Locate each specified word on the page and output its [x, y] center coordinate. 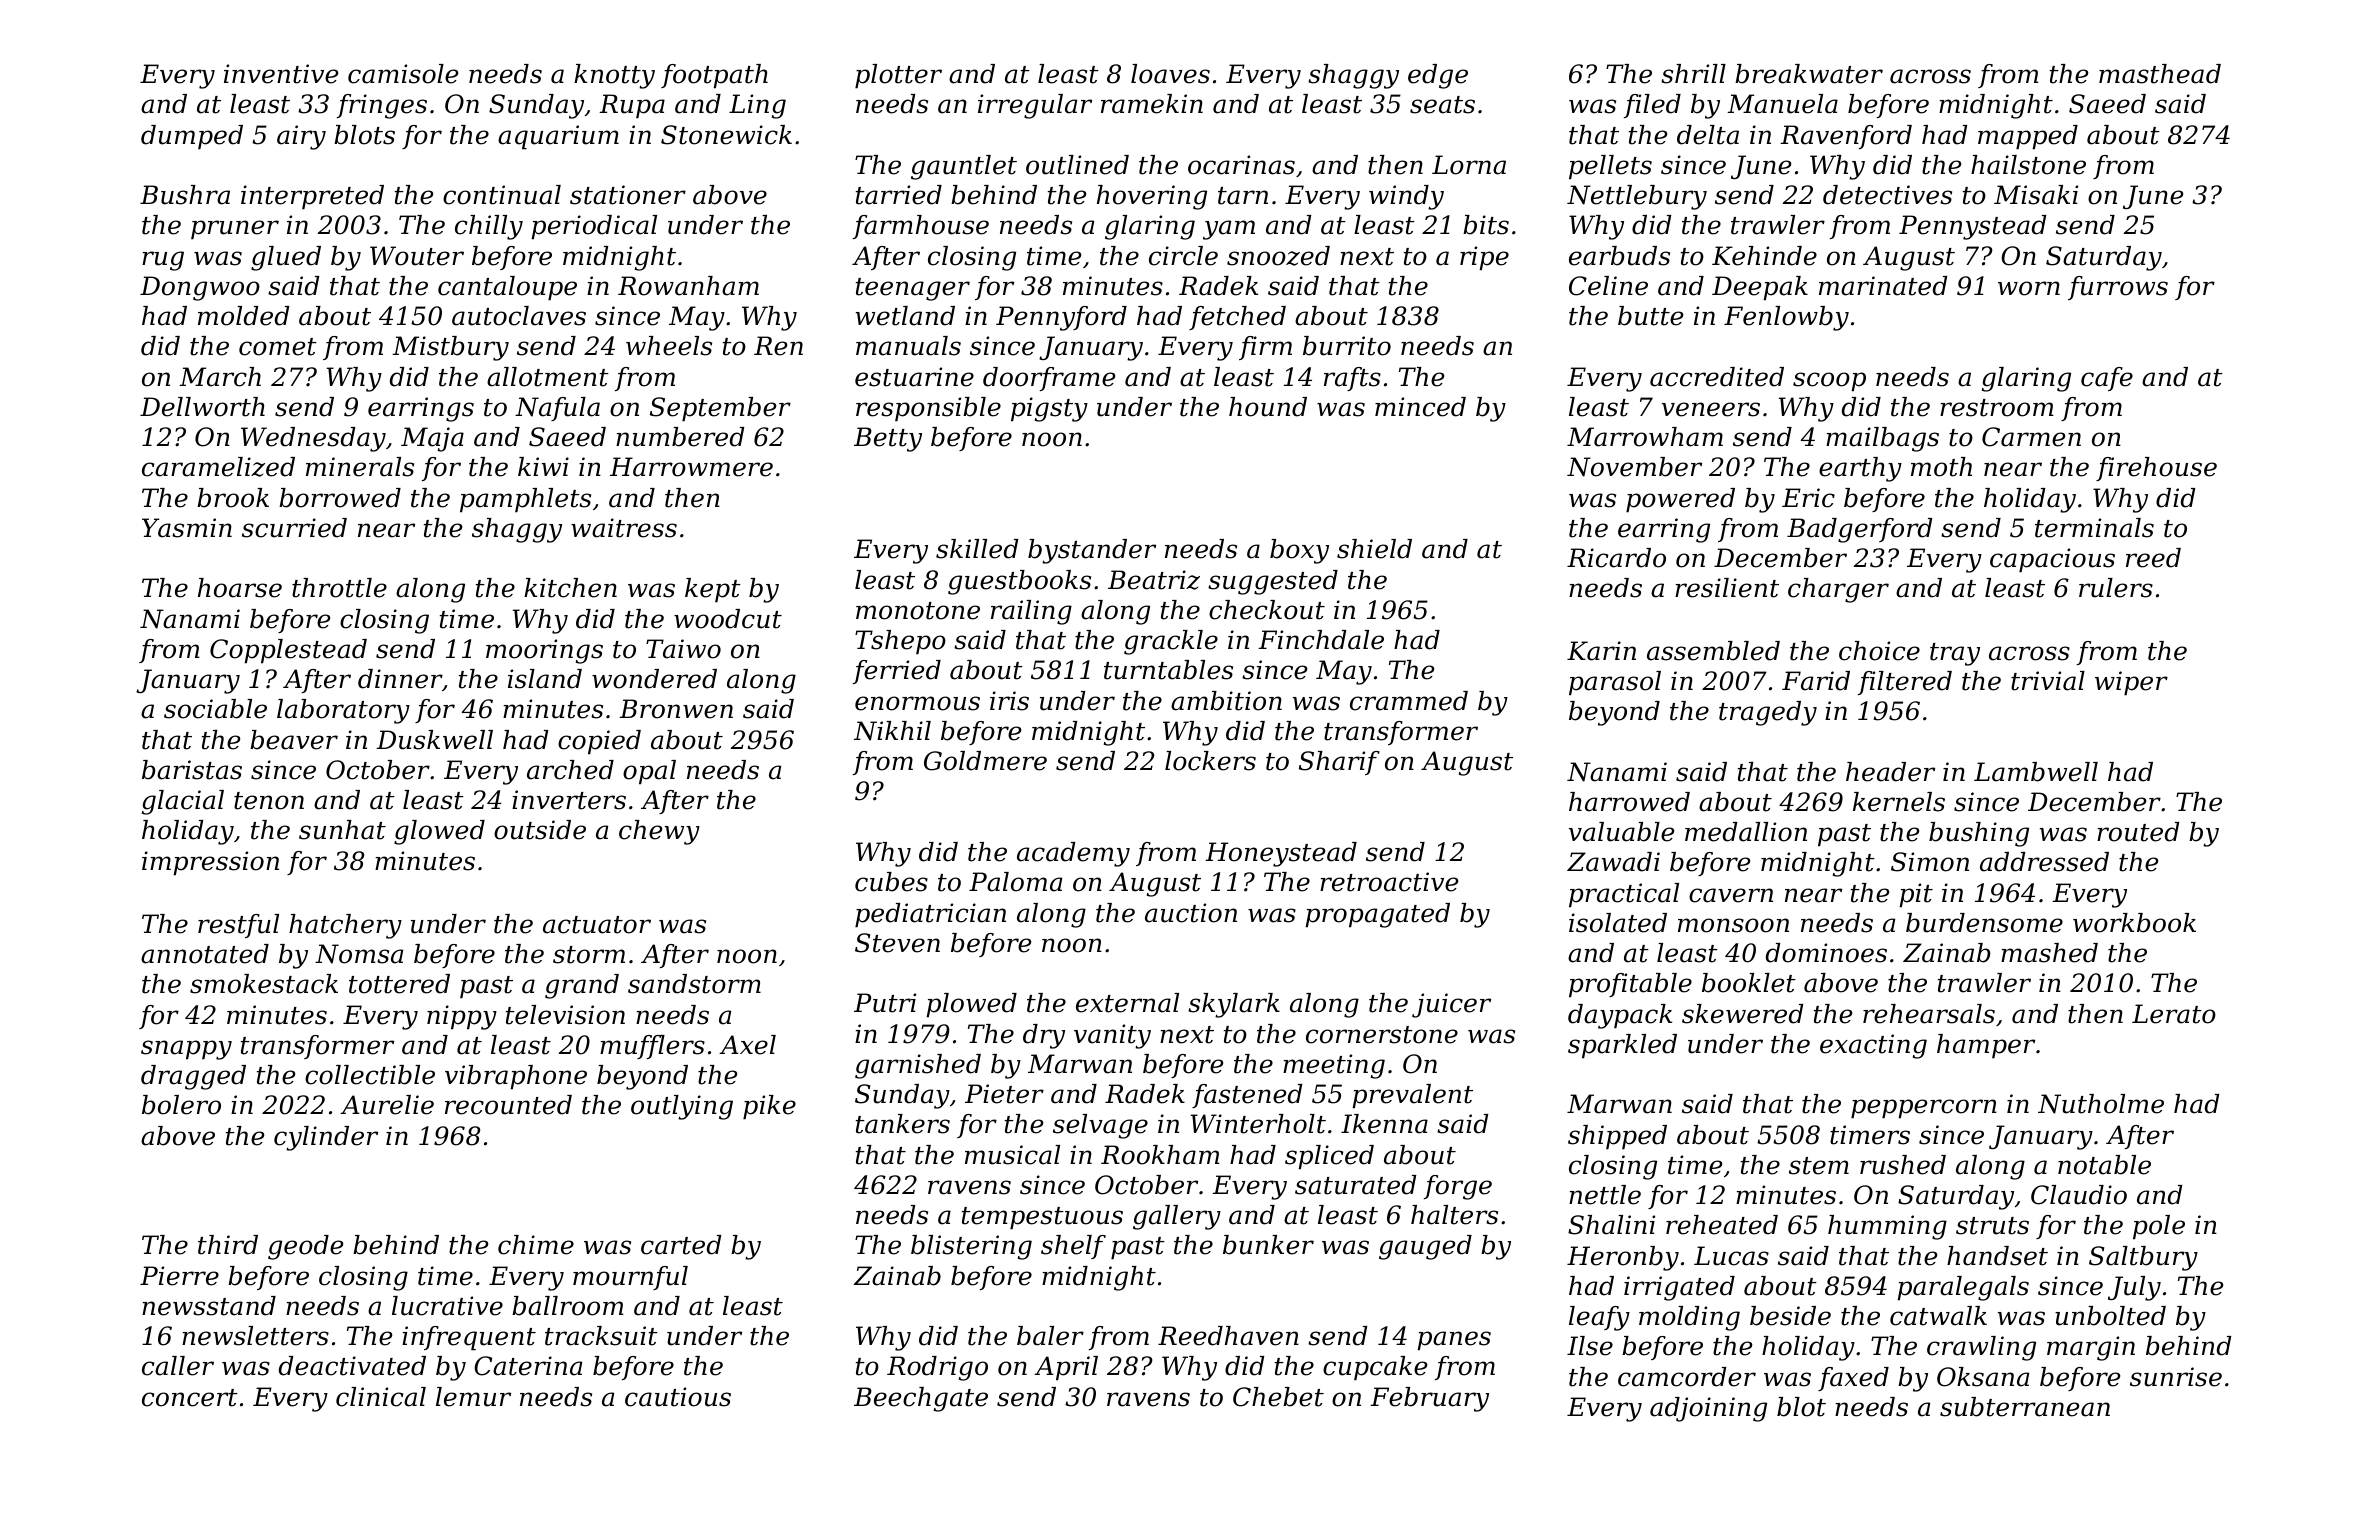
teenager [913, 289]
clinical [381, 1397]
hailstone [2028, 165]
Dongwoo [200, 288]
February [1429, 1399]
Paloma [1015, 882]
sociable [215, 709]
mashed [2049, 953]
